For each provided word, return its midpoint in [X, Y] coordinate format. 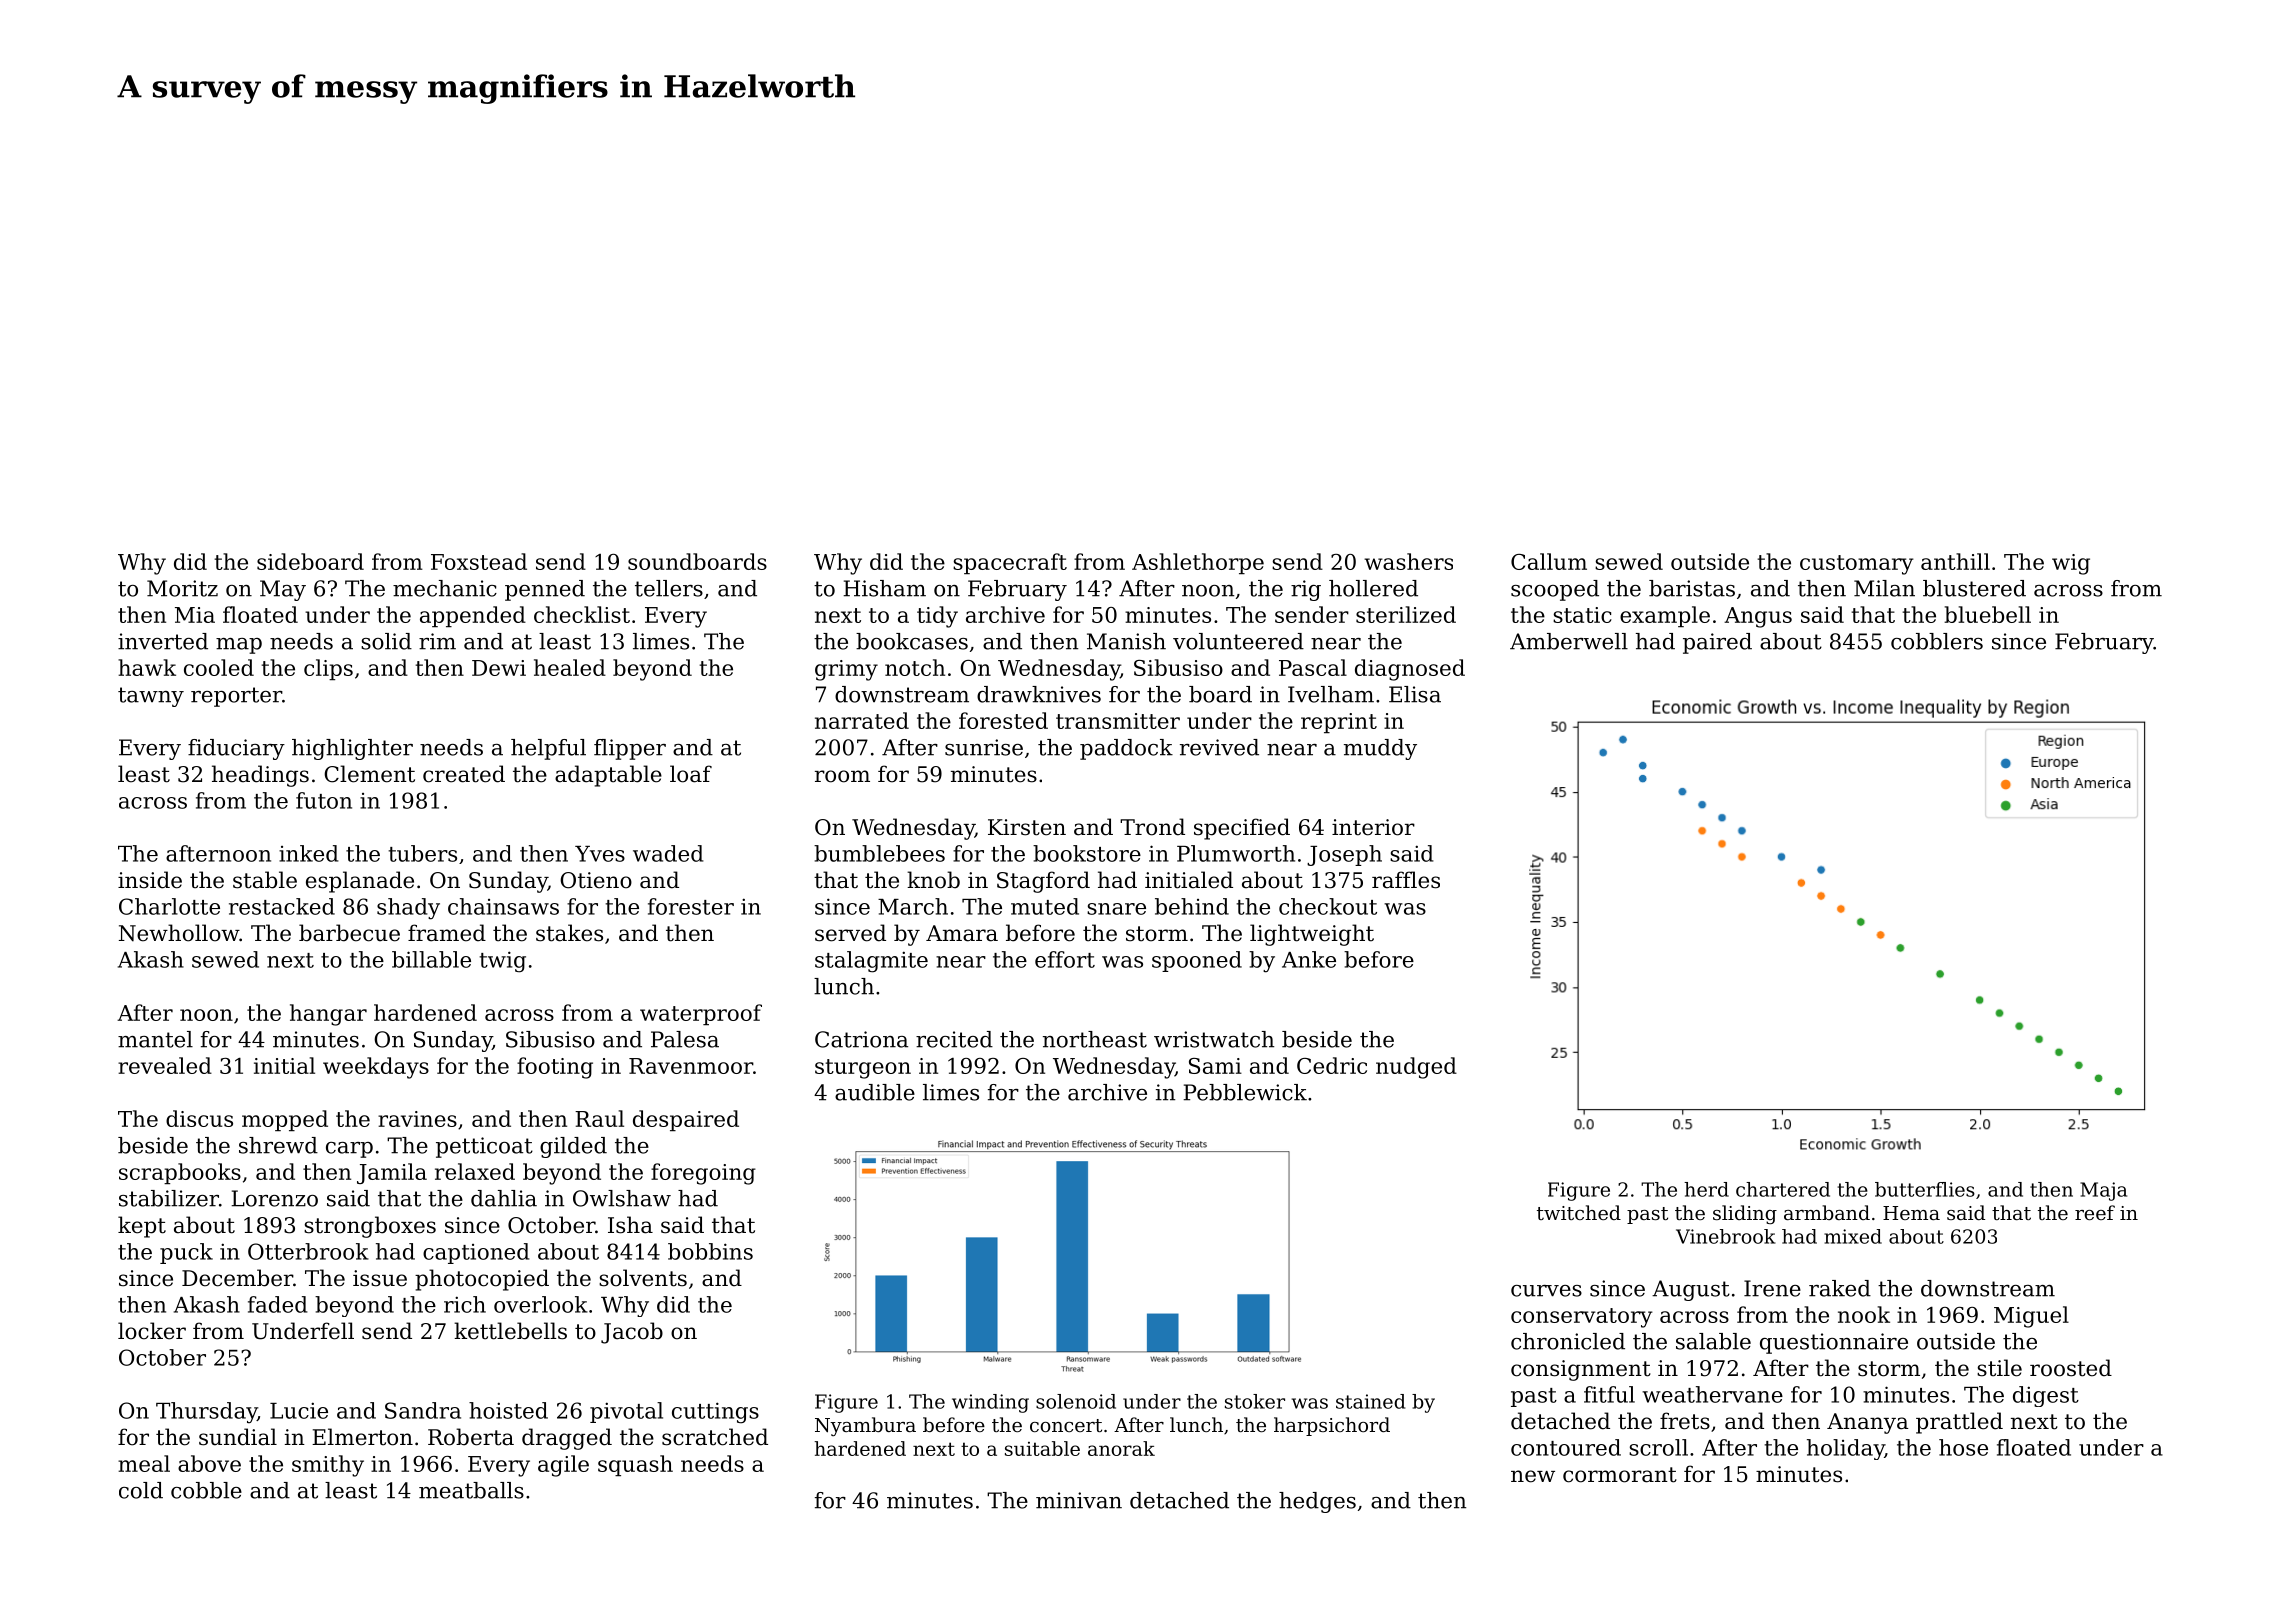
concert [1066, 1425]
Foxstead [479, 561]
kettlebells [510, 1331]
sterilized [1406, 614]
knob [933, 880]
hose [1963, 1447]
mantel [155, 1039]
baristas [1692, 588]
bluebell [1987, 614]
